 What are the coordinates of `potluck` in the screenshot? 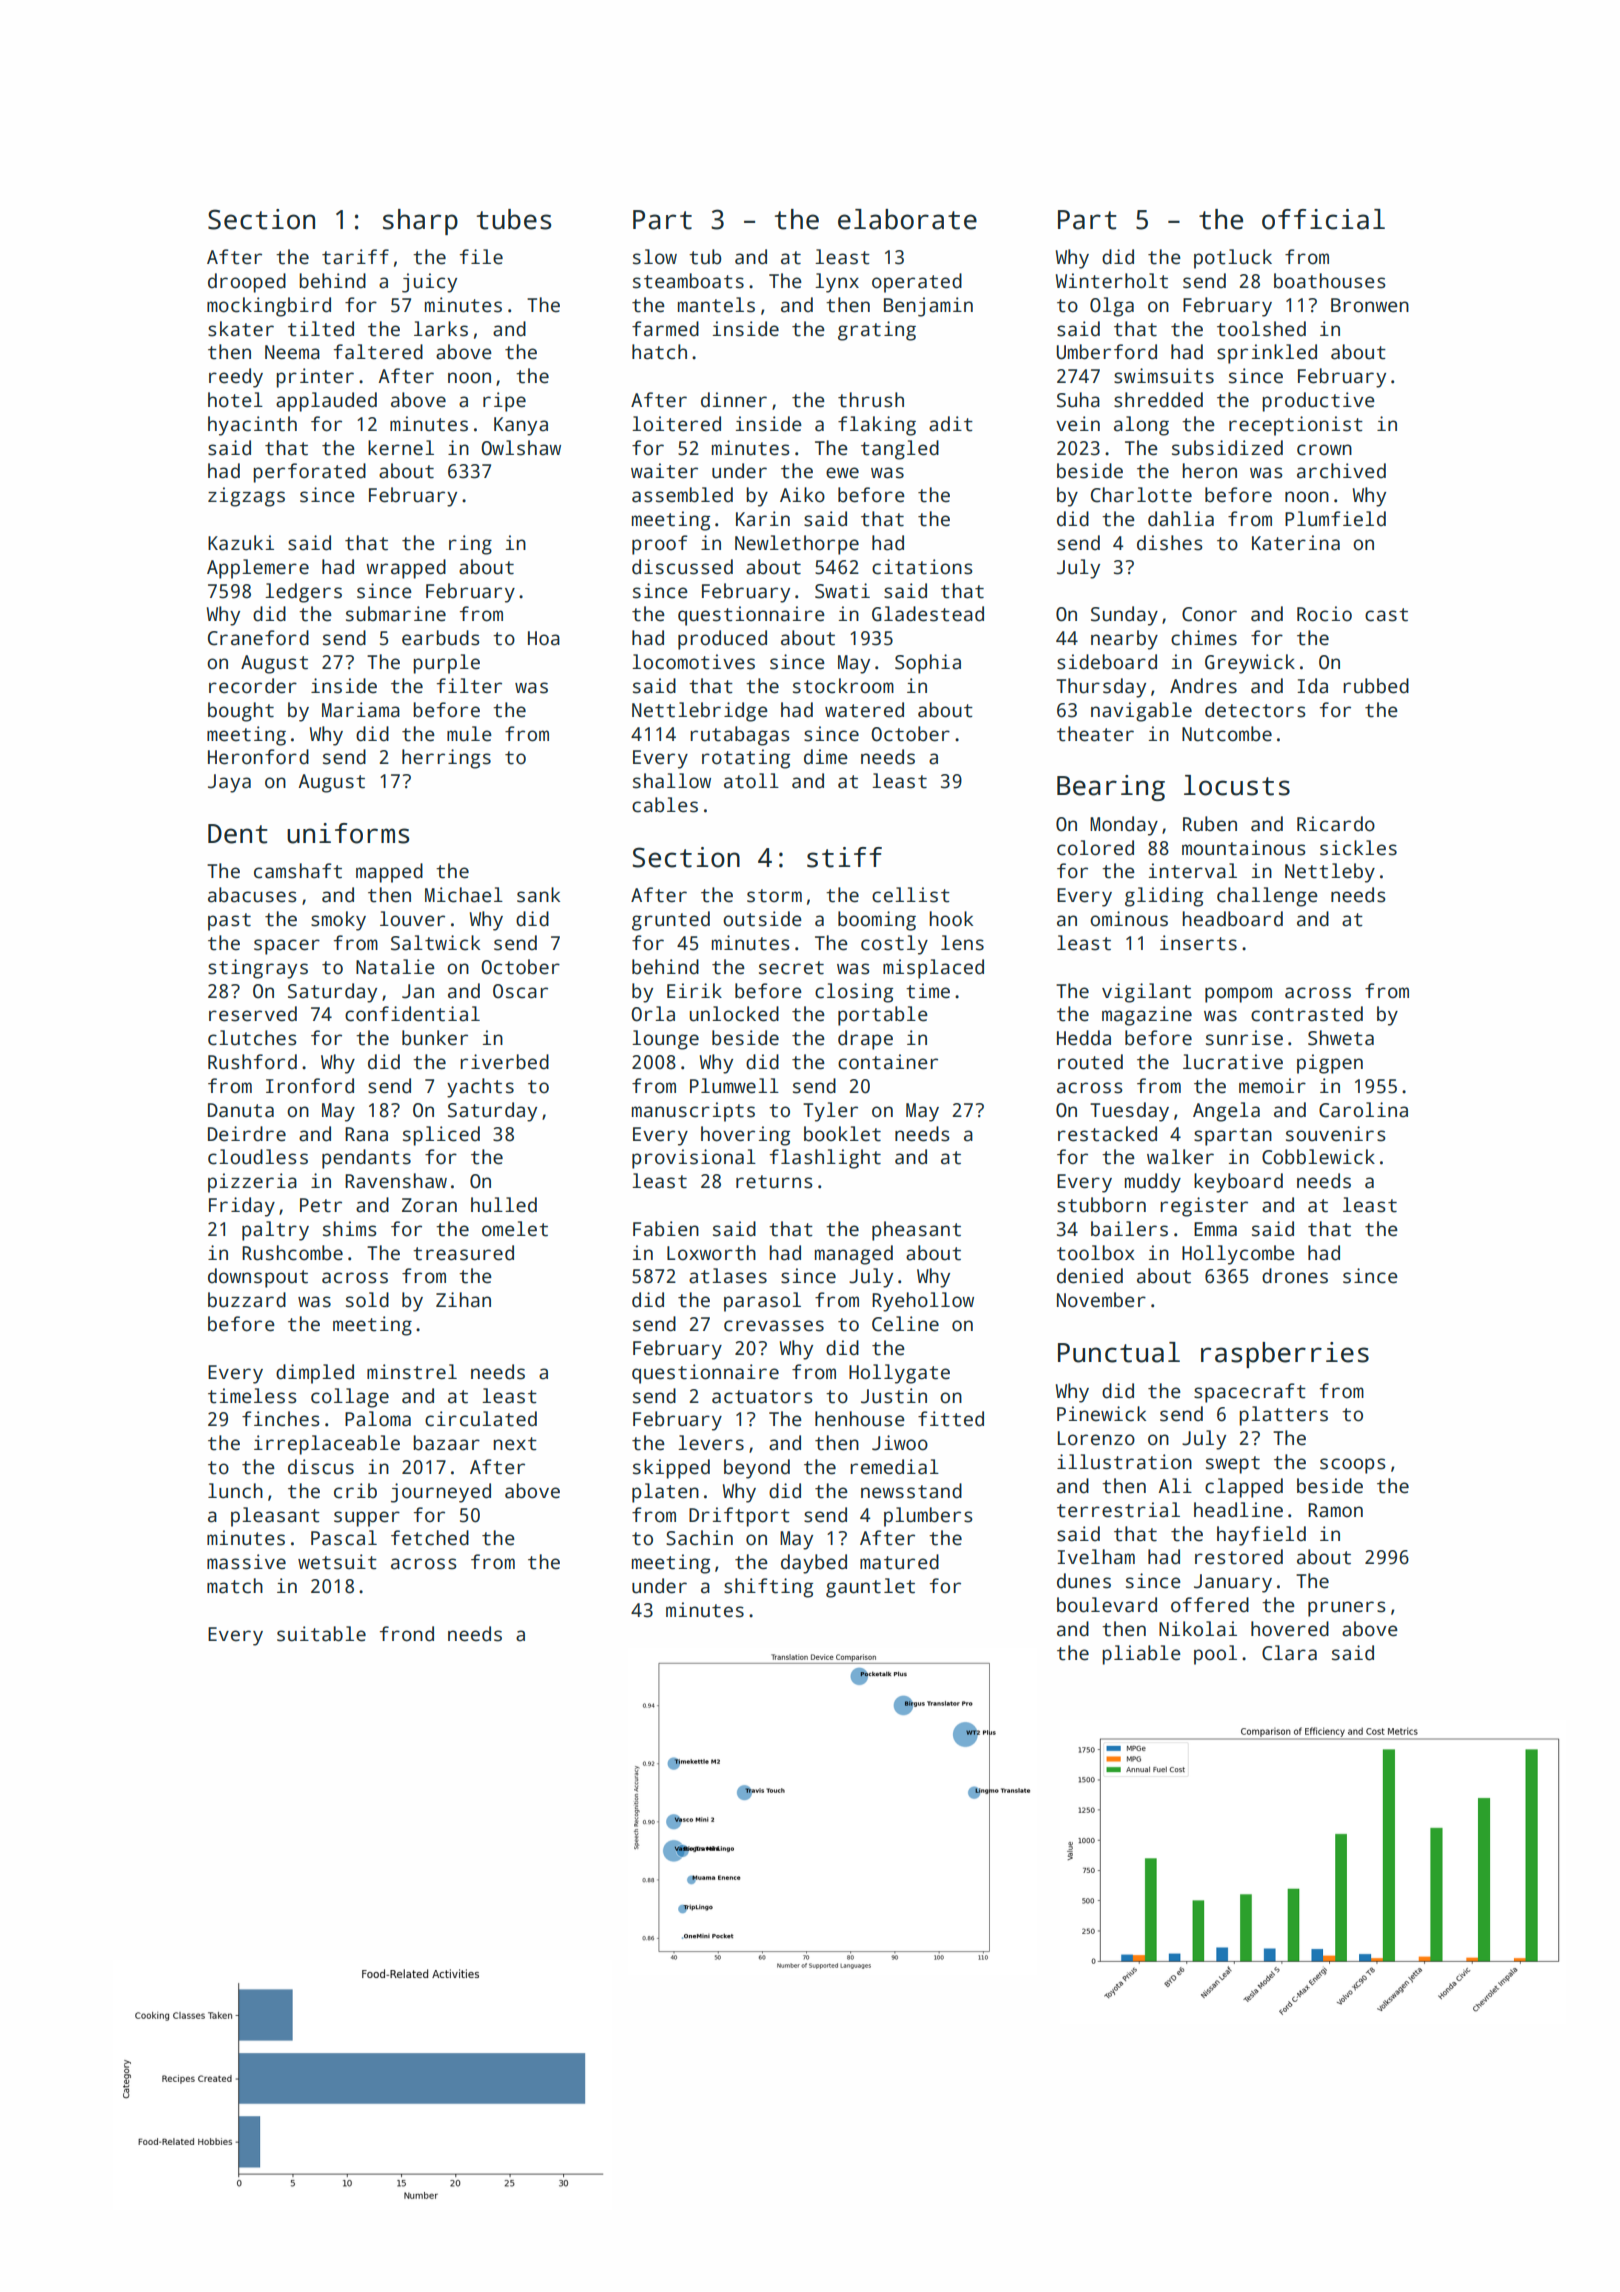 It's located at (1233, 259).
